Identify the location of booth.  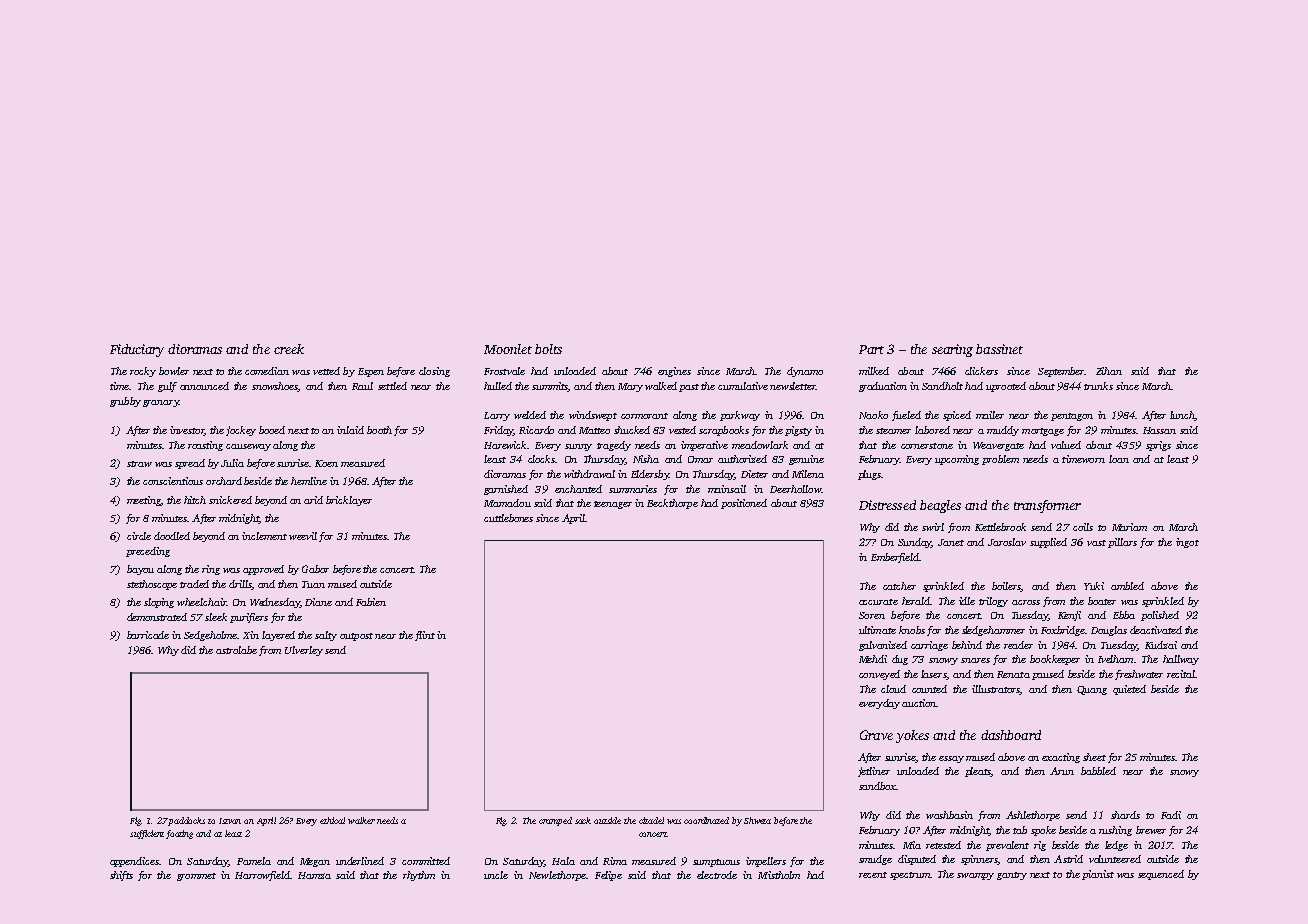
(379, 430).
